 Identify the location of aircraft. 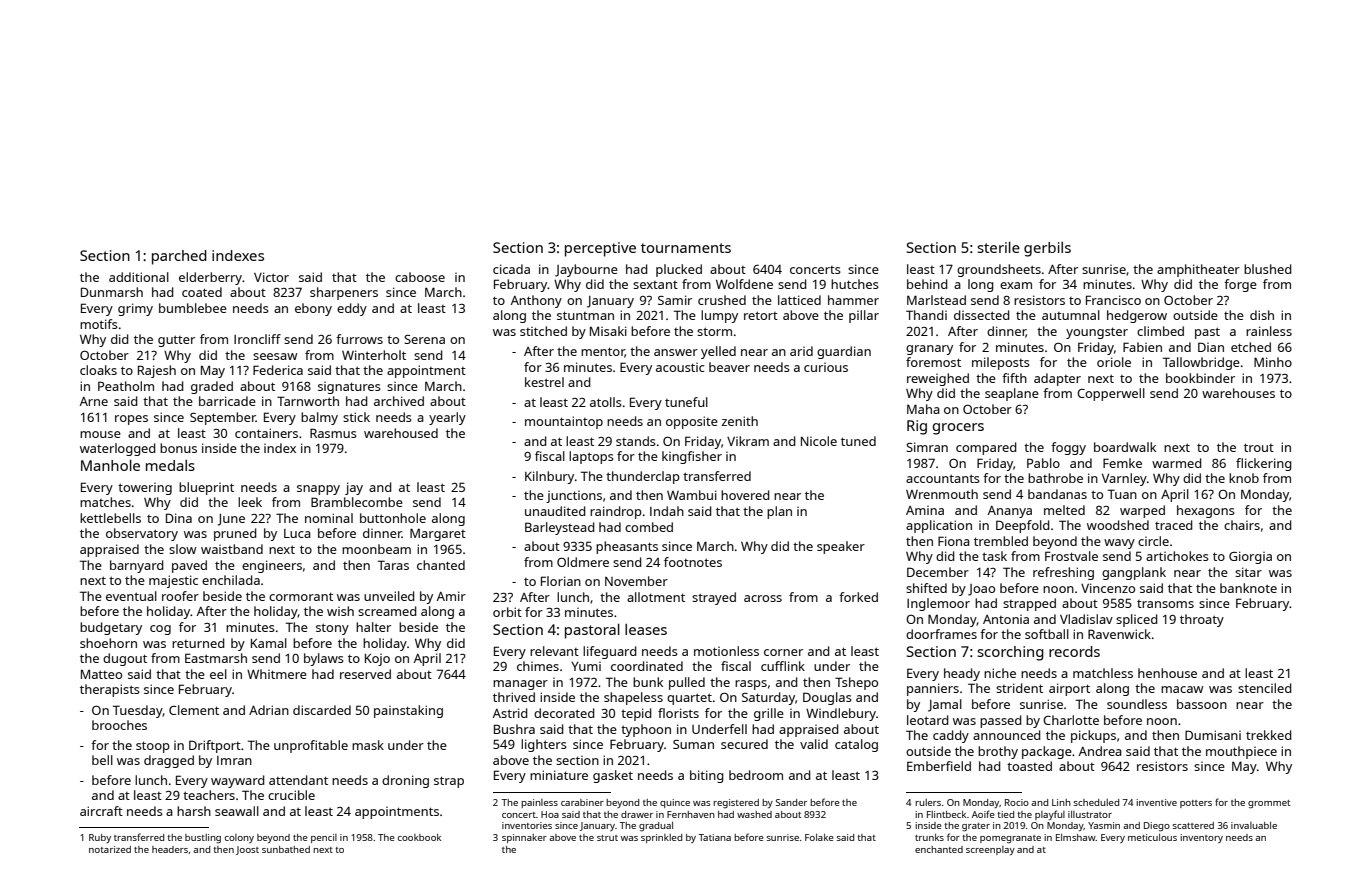
(101, 811).
